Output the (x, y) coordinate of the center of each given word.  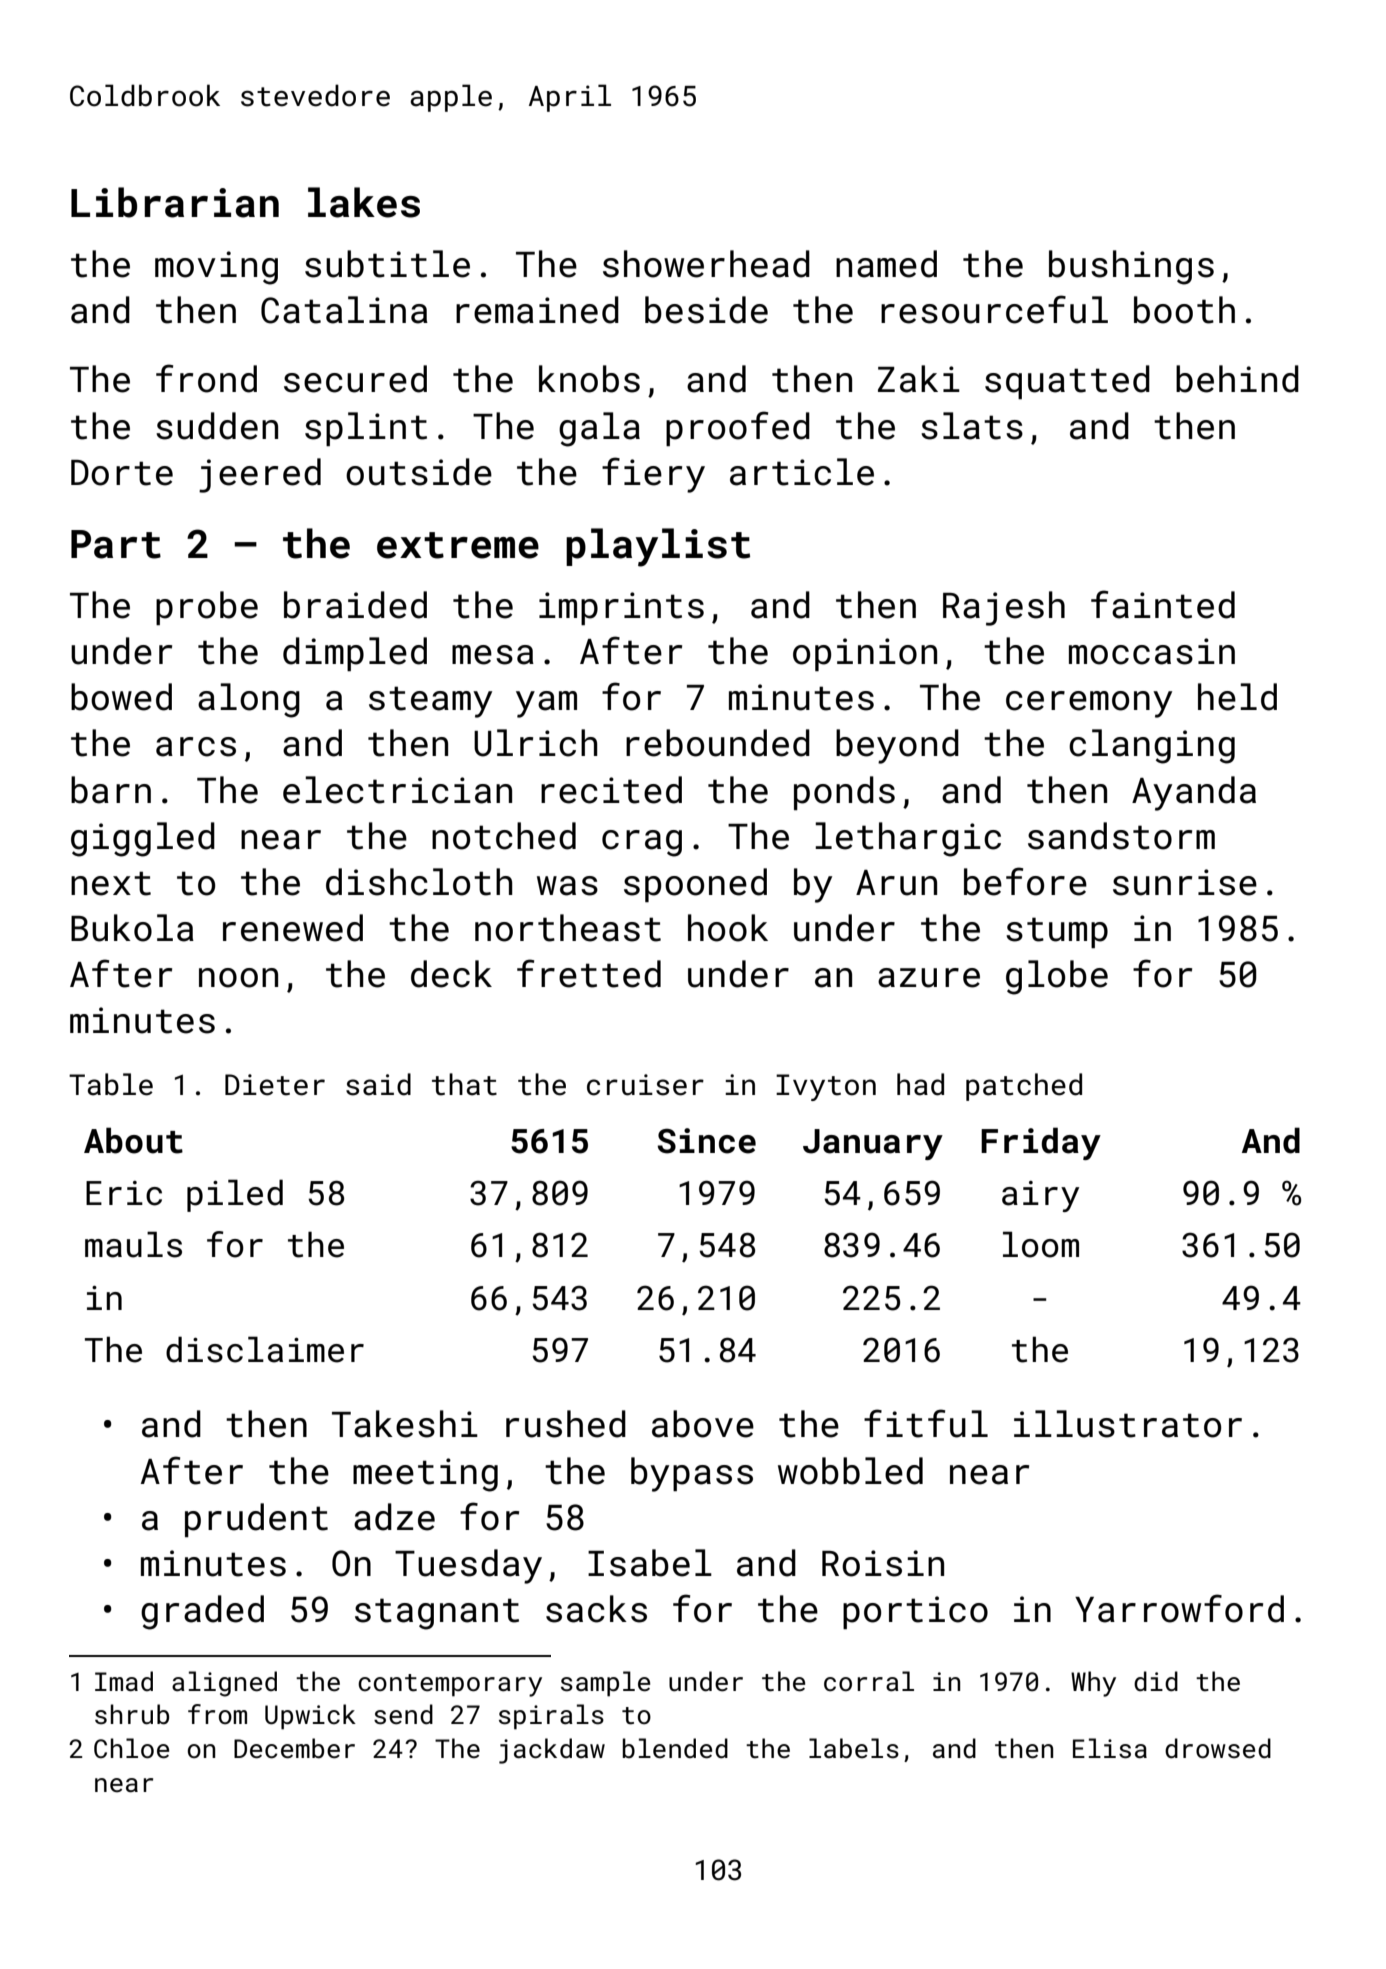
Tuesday (468, 1566)
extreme (458, 545)
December (294, 1748)
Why (1093, 1684)
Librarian (175, 202)
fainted (1163, 604)
